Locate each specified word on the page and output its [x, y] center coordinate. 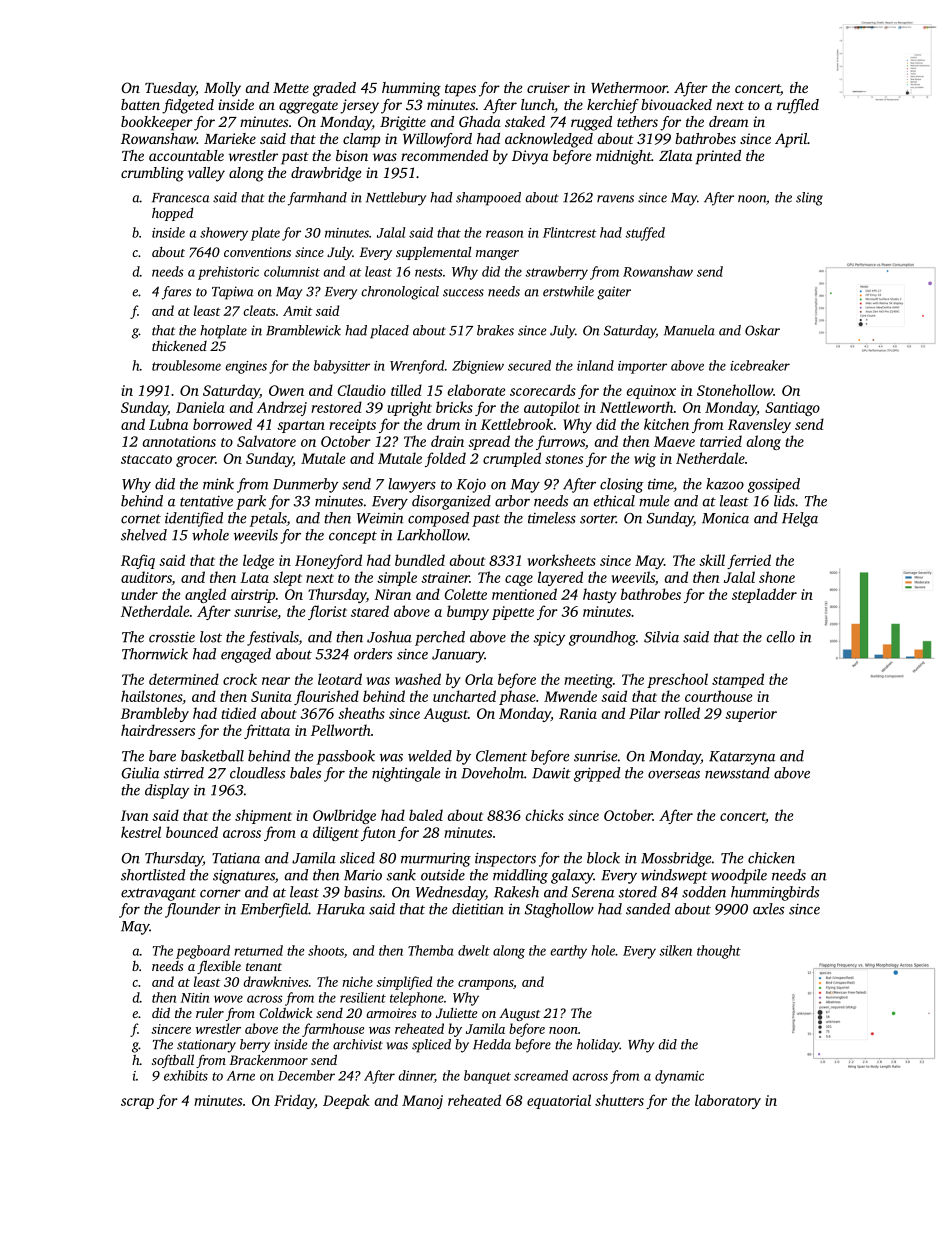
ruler [210, 1013]
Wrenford [417, 367]
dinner [417, 1076]
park [251, 502]
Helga [800, 519]
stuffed [645, 234]
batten [140, 104]
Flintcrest [569, 232]
